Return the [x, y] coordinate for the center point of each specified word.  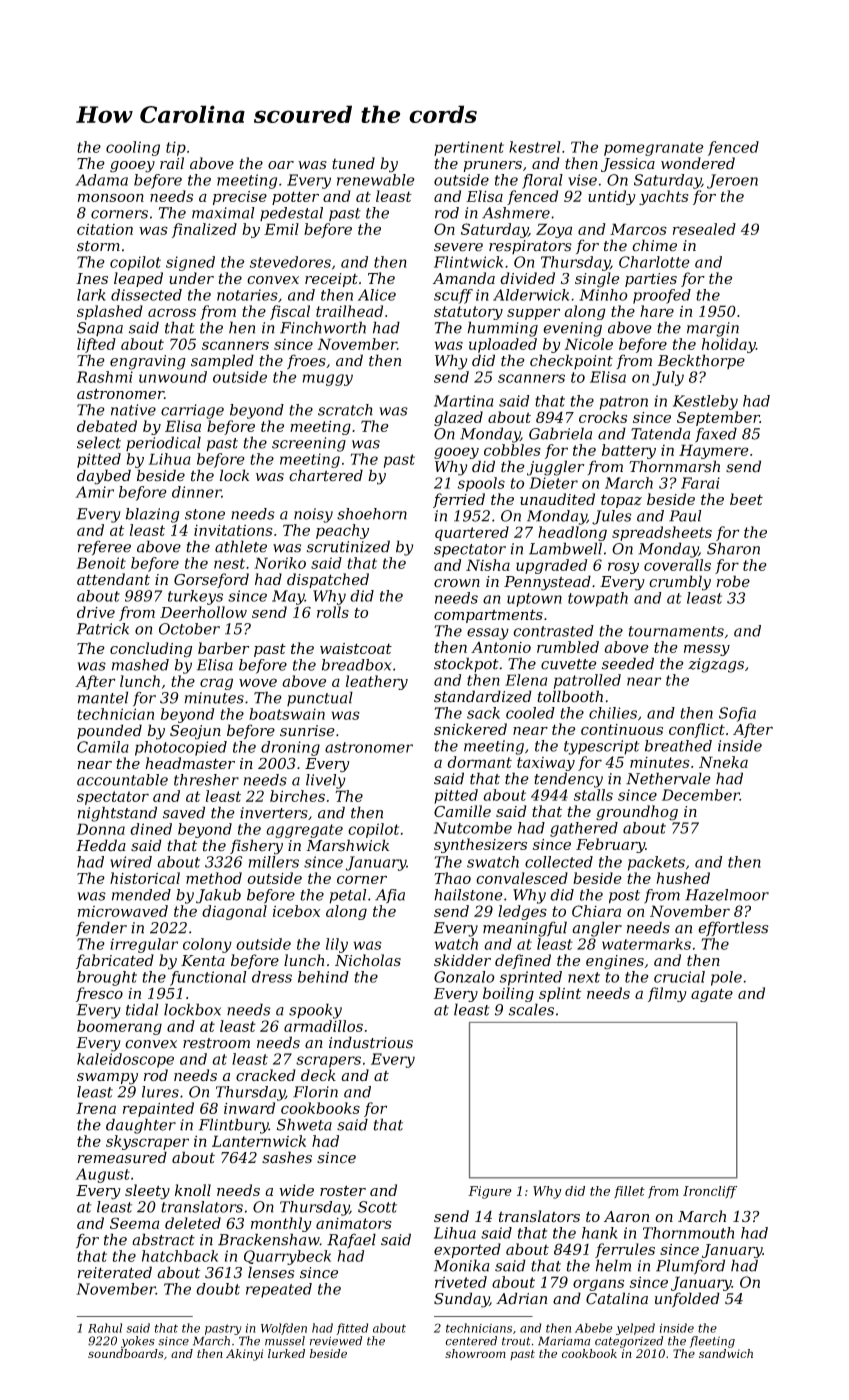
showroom [475, 1353]
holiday [729, 345]
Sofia [737, 714]
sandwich [726, 1353]
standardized [483, 696]
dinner [196, 492]
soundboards [126, 1353]
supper [533, 314]
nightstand [117, 814]
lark [91, 295]
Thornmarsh [674, 466]
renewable [376, 180]
